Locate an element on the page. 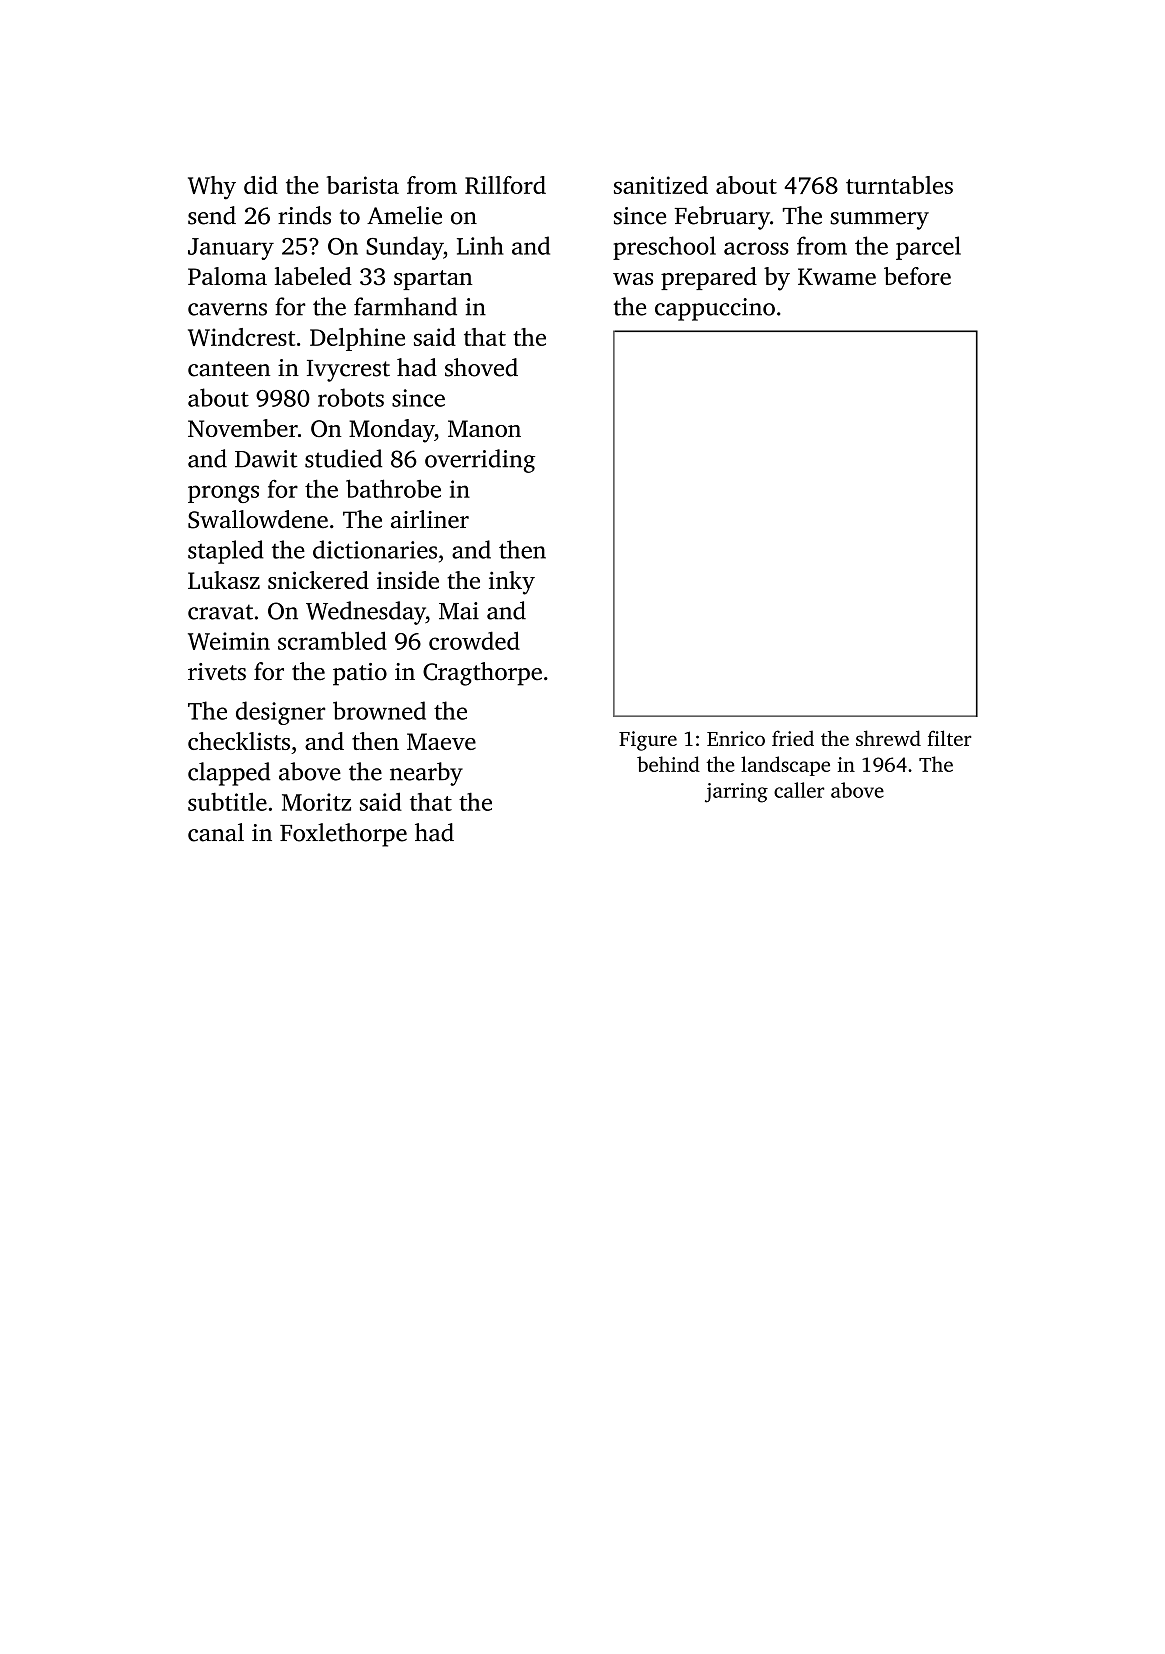 Image resolution: width=1165 pixels, height=1654 pixels. turntables is located at coordinates (899, 185).
